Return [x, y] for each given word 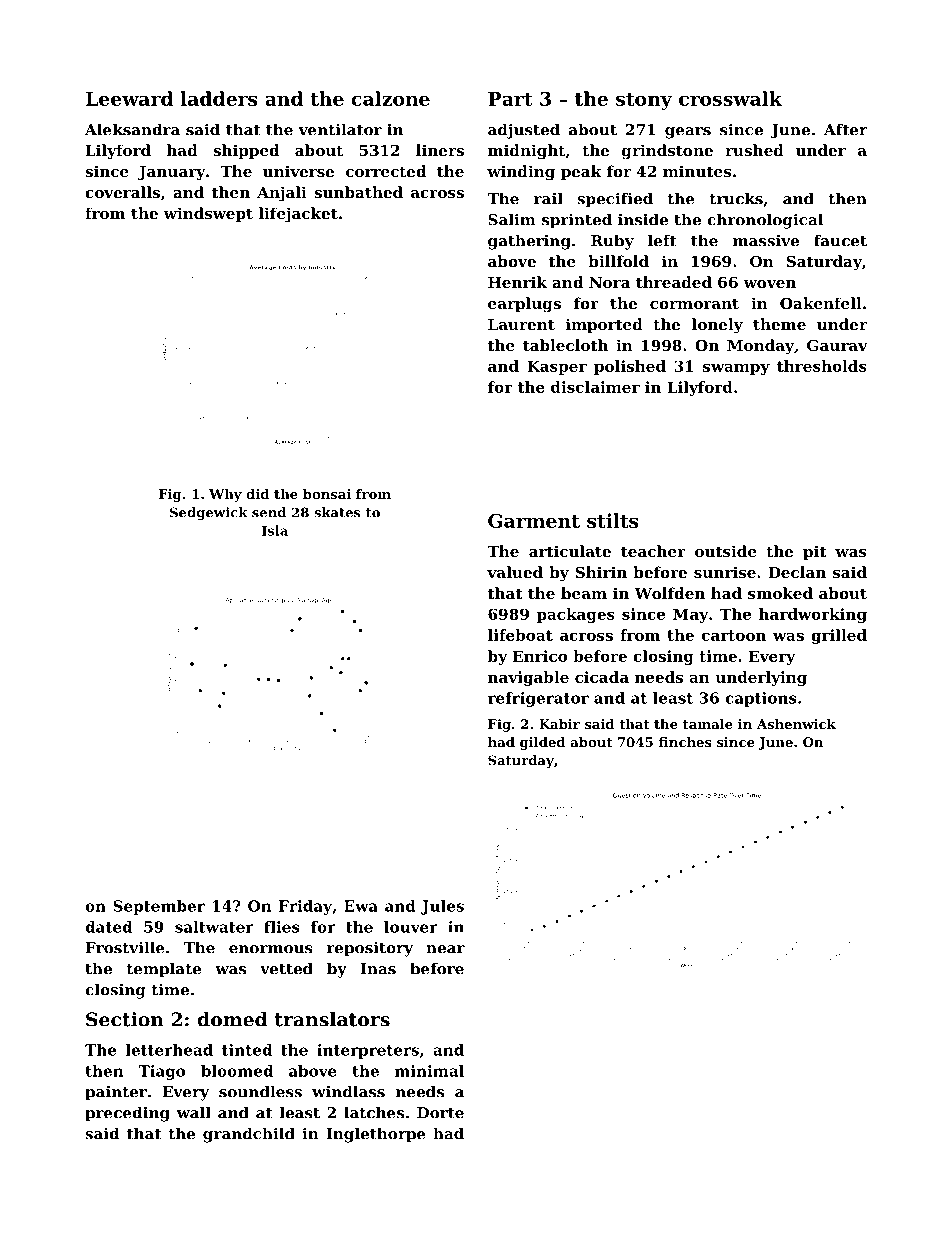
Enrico [540, 656]
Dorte [440, 1113]
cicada [602, 677]
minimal [429, 1071]
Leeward [129, 98]
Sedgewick [209, 513]
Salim [512, 219]
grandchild [249, 1135]
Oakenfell [821, 303]
